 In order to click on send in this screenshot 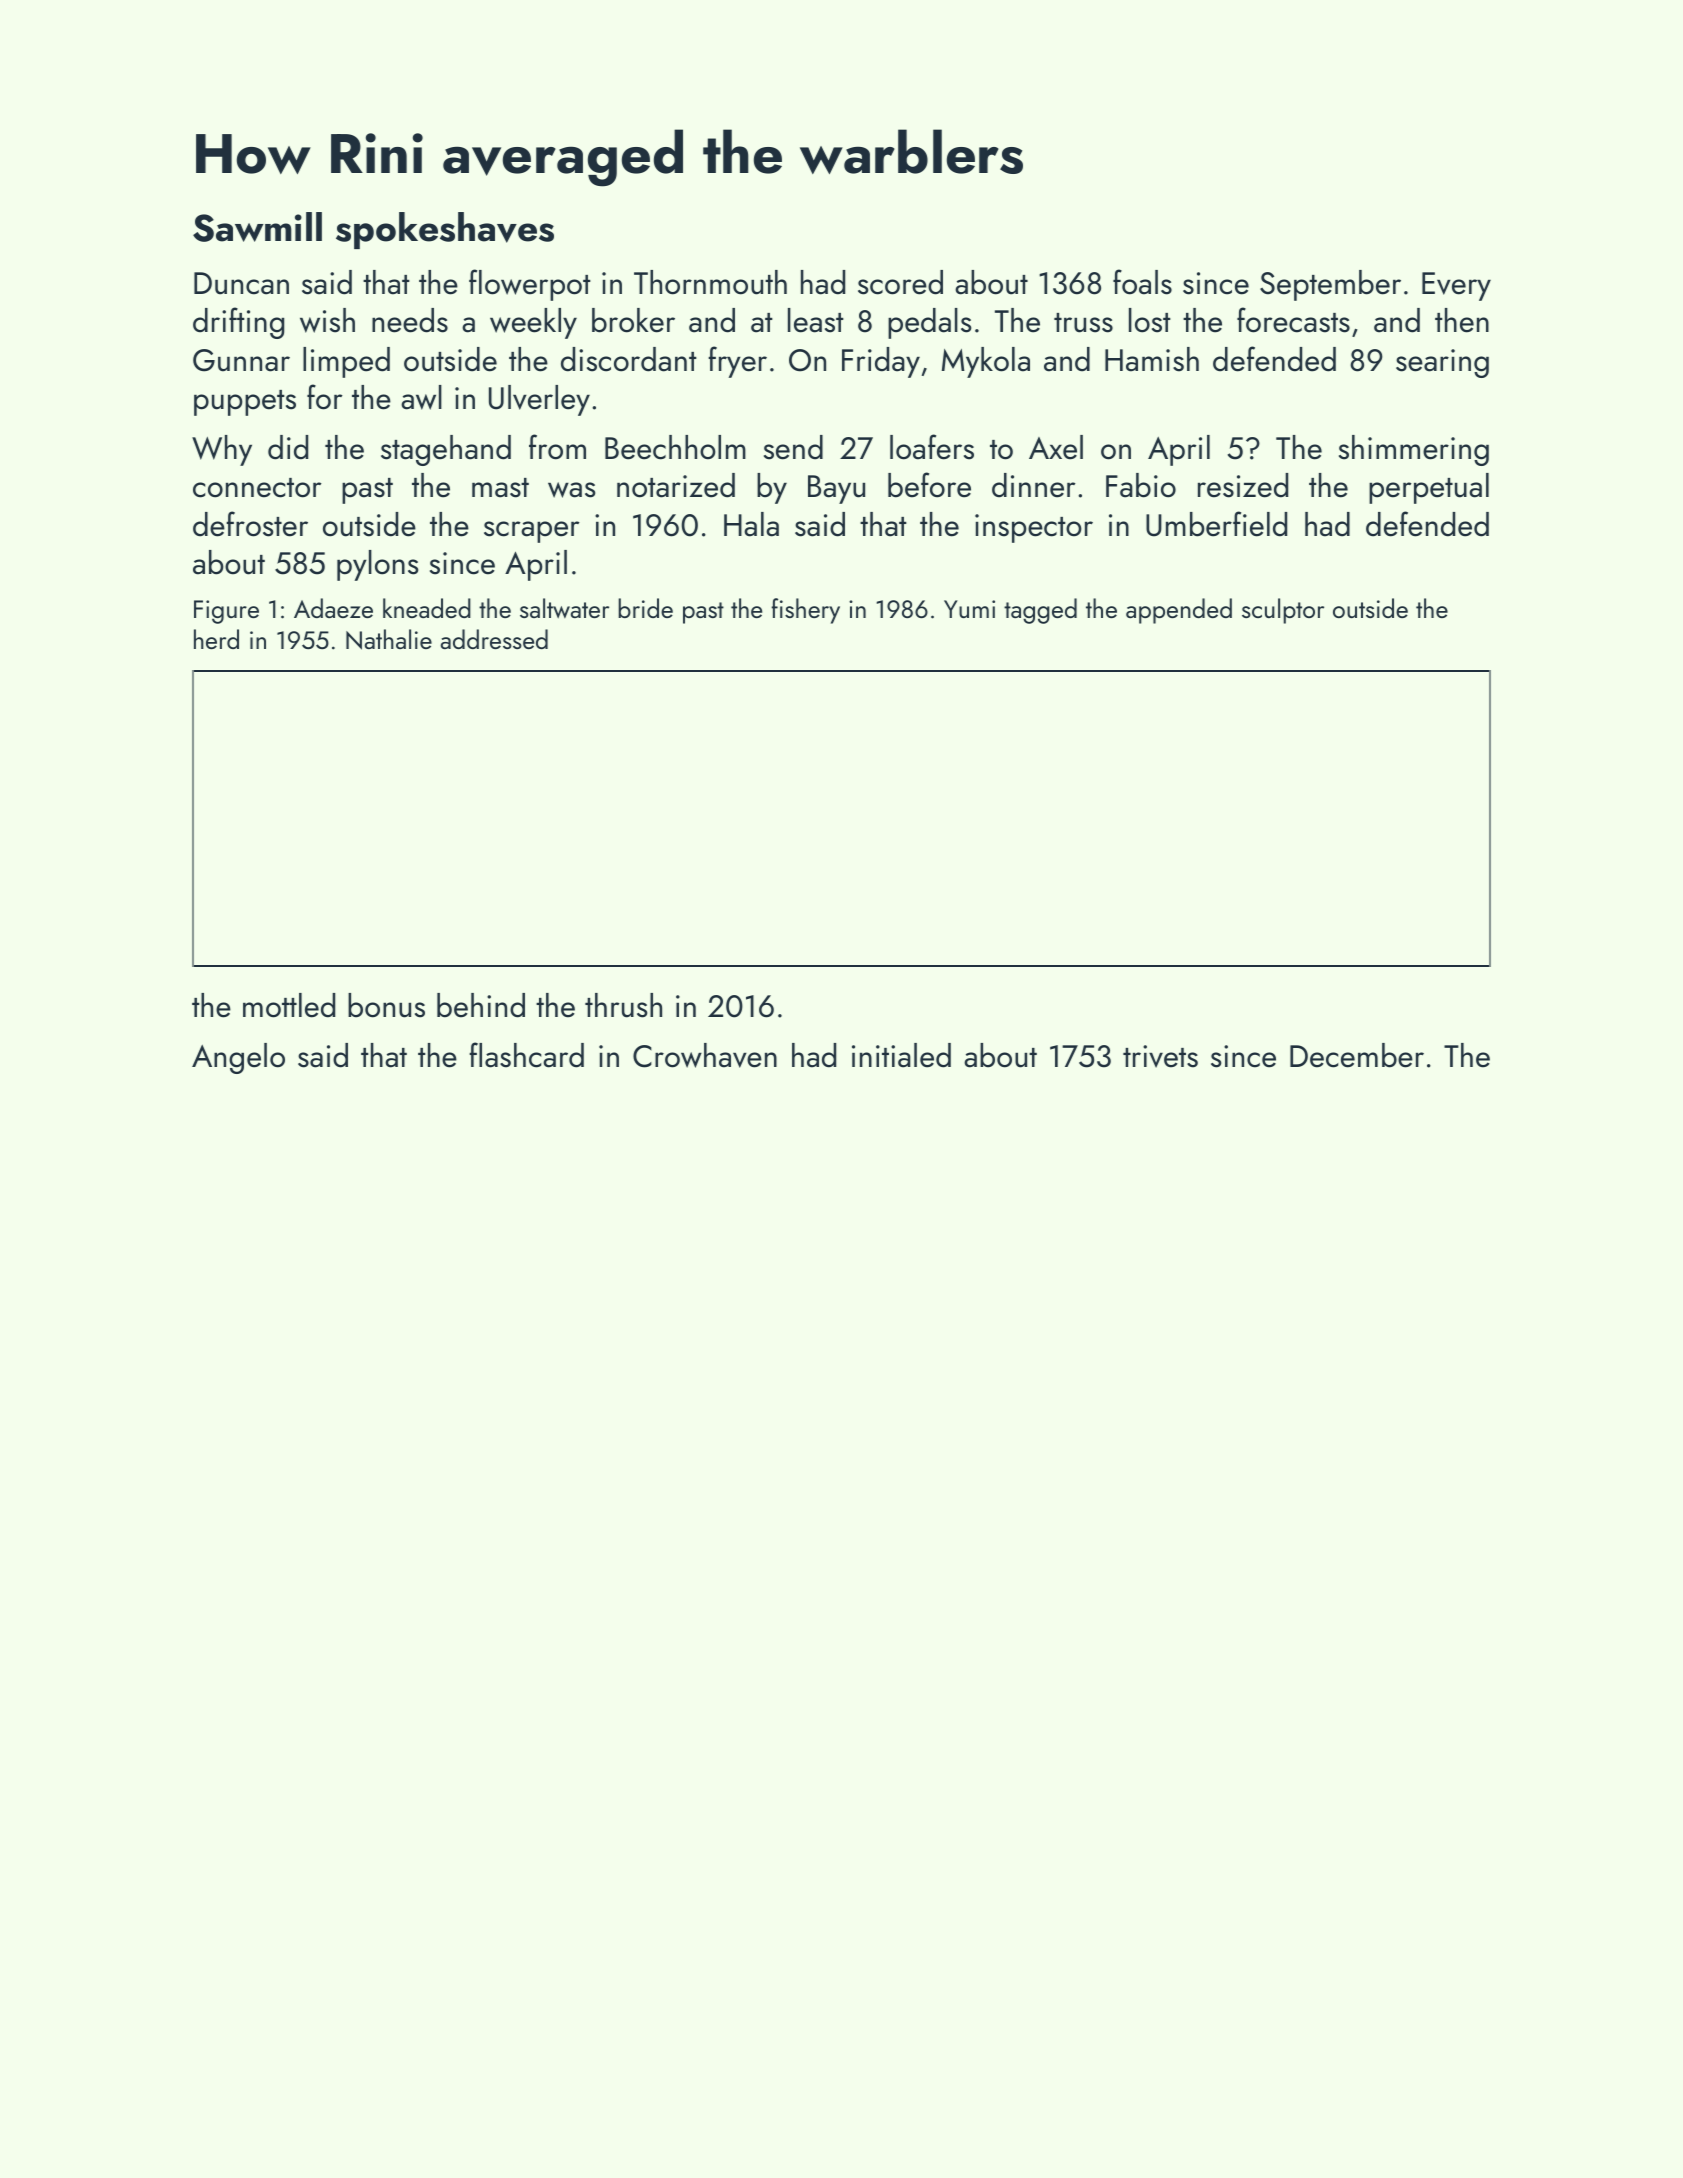, I will do `click(793, 447)`.
